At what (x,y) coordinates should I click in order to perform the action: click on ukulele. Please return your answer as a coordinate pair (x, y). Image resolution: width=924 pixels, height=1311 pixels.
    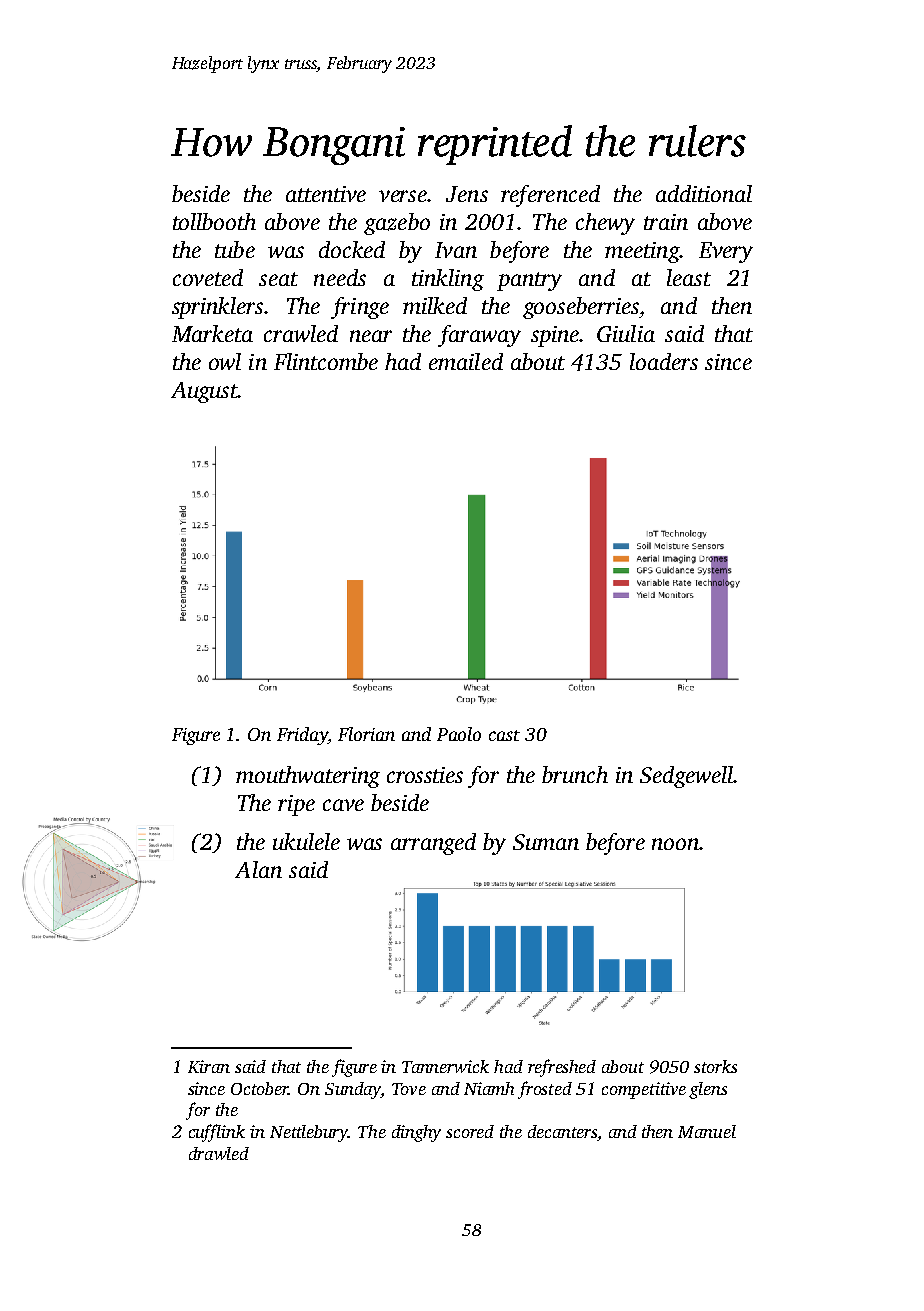
    Looking at the image, I should click on (306, 841).
